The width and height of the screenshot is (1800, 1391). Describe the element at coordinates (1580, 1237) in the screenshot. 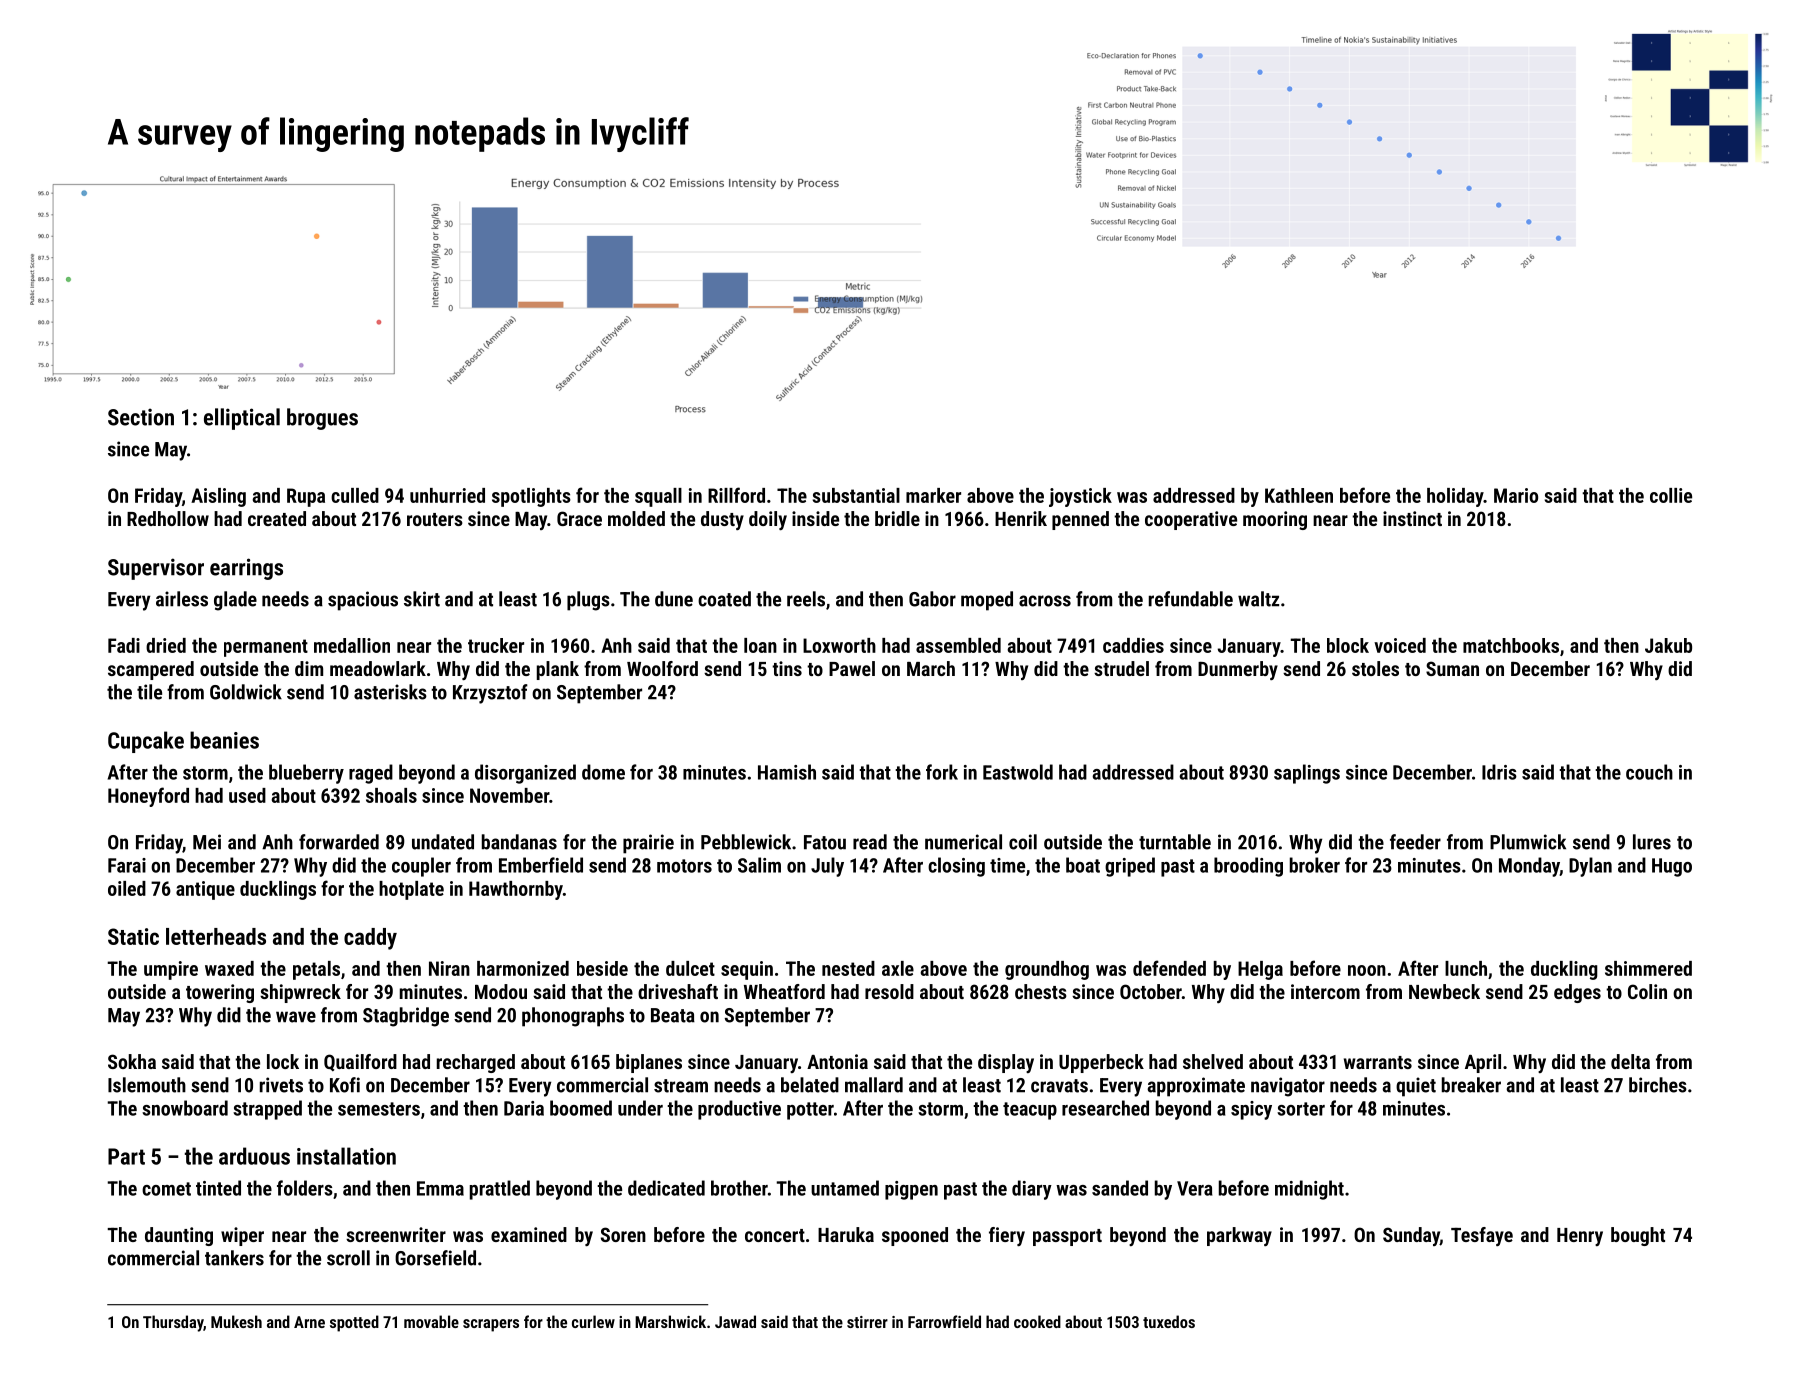

I see `Henry` at that location.
